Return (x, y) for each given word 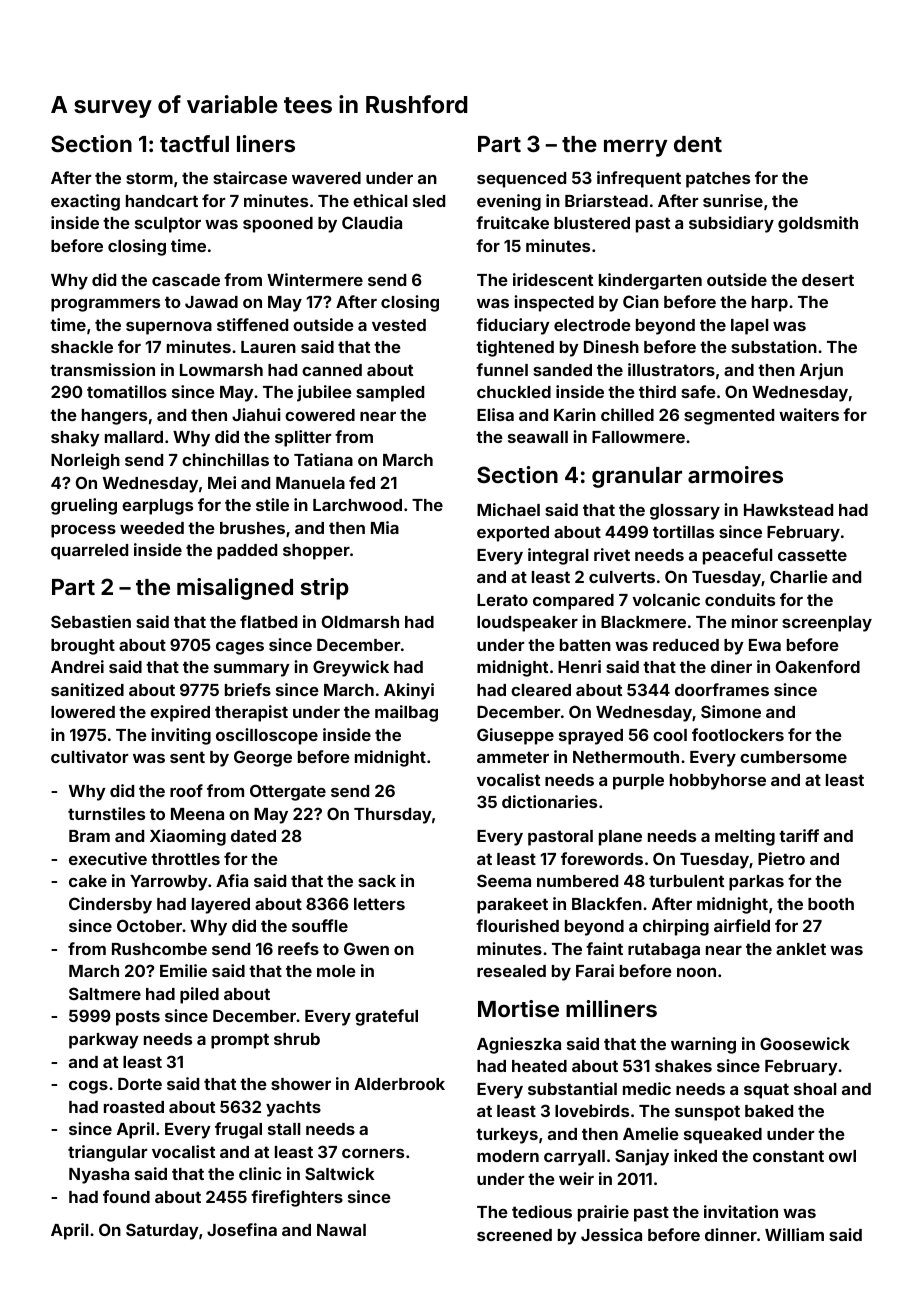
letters (379, 904)
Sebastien (91, 621)
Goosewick (805, 1043)
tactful (194, 143)
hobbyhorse (718, 782)
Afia (232, 880)
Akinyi (409, 691)
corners (373, 1153)
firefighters (297, 1198)
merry (636, 148)
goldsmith (818, 224)
